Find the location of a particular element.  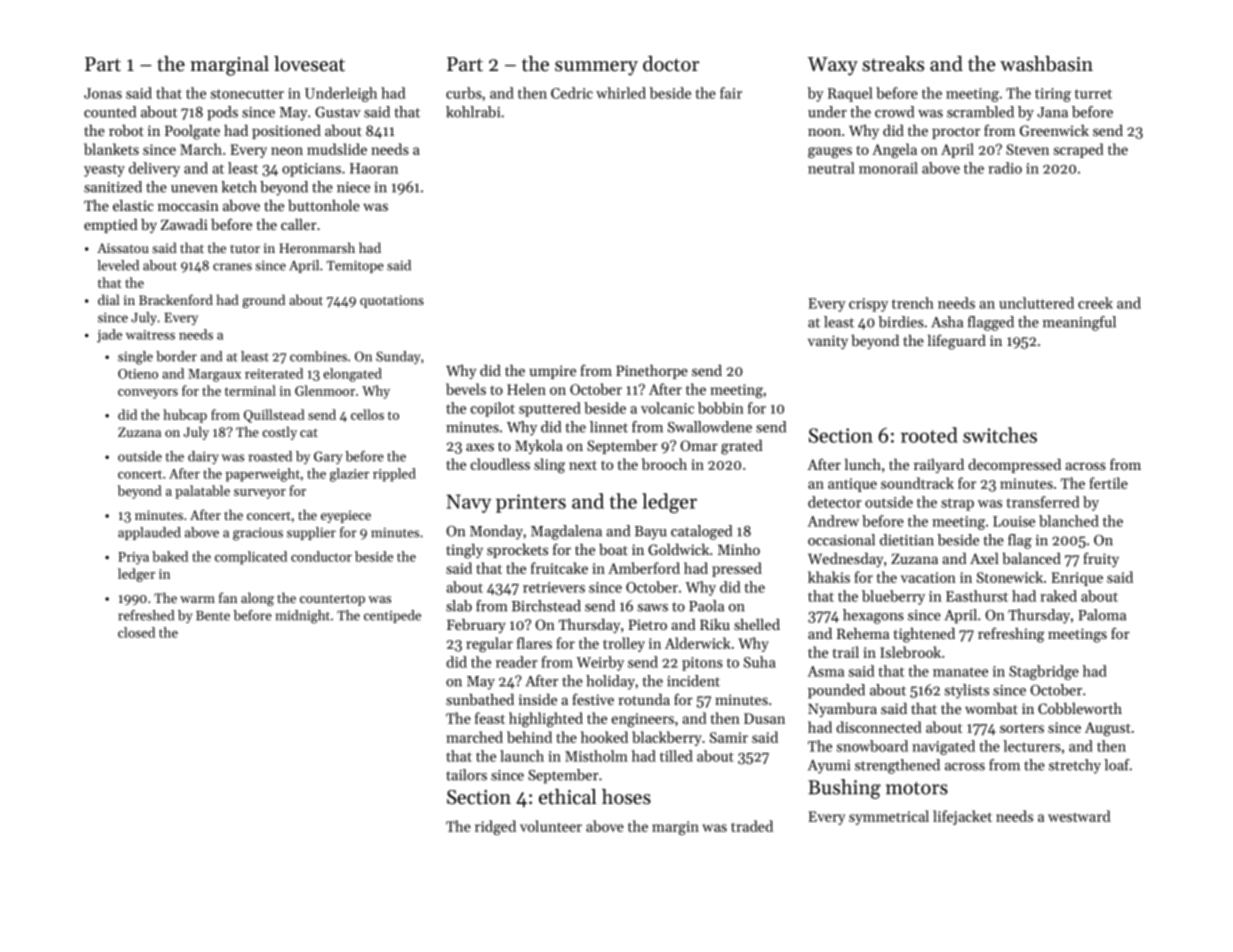

ridged is located at coordinates (495, 827).
